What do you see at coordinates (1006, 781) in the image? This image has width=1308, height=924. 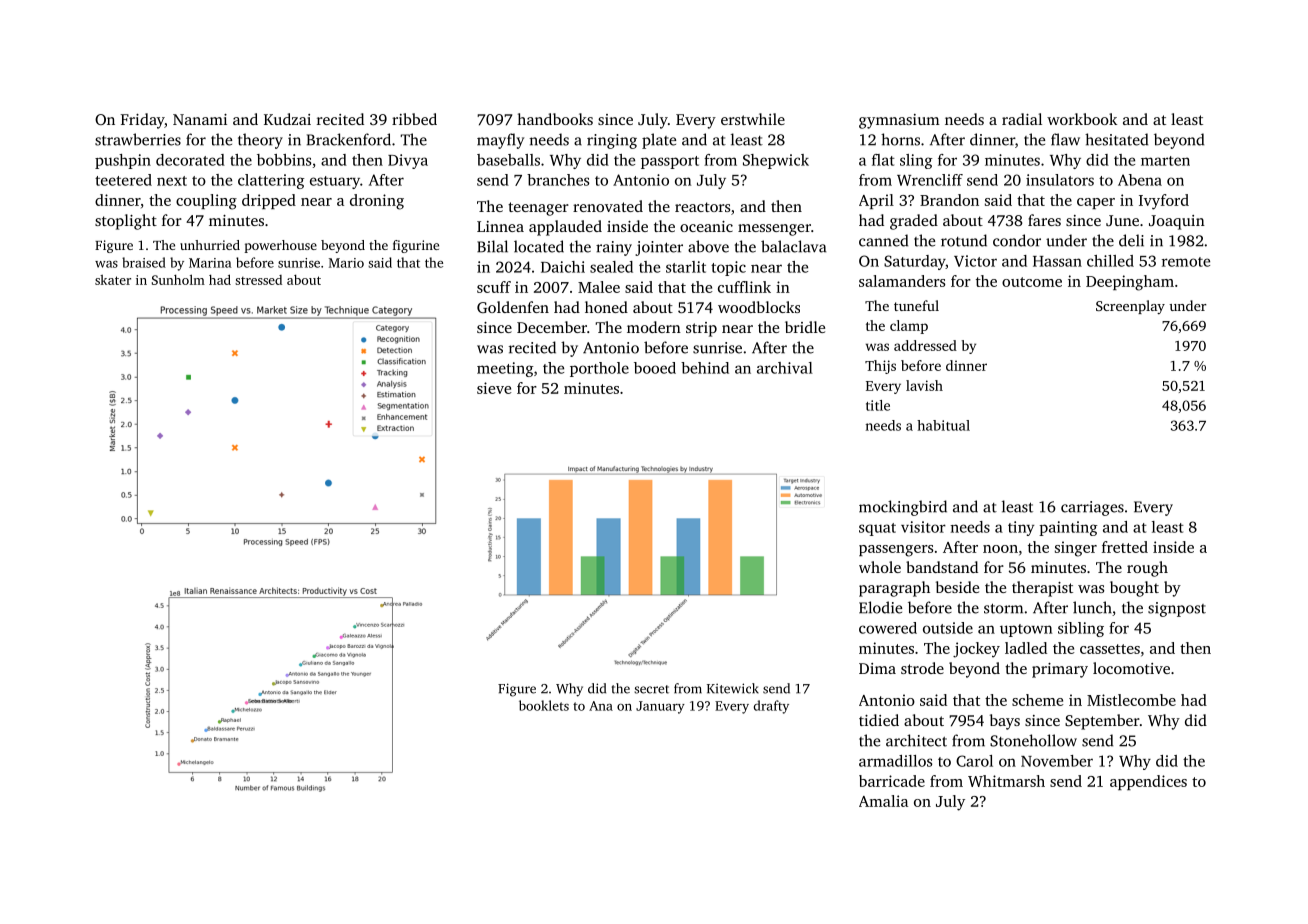 I see `Whitmarsh` at bounding box center [1006, 781].
